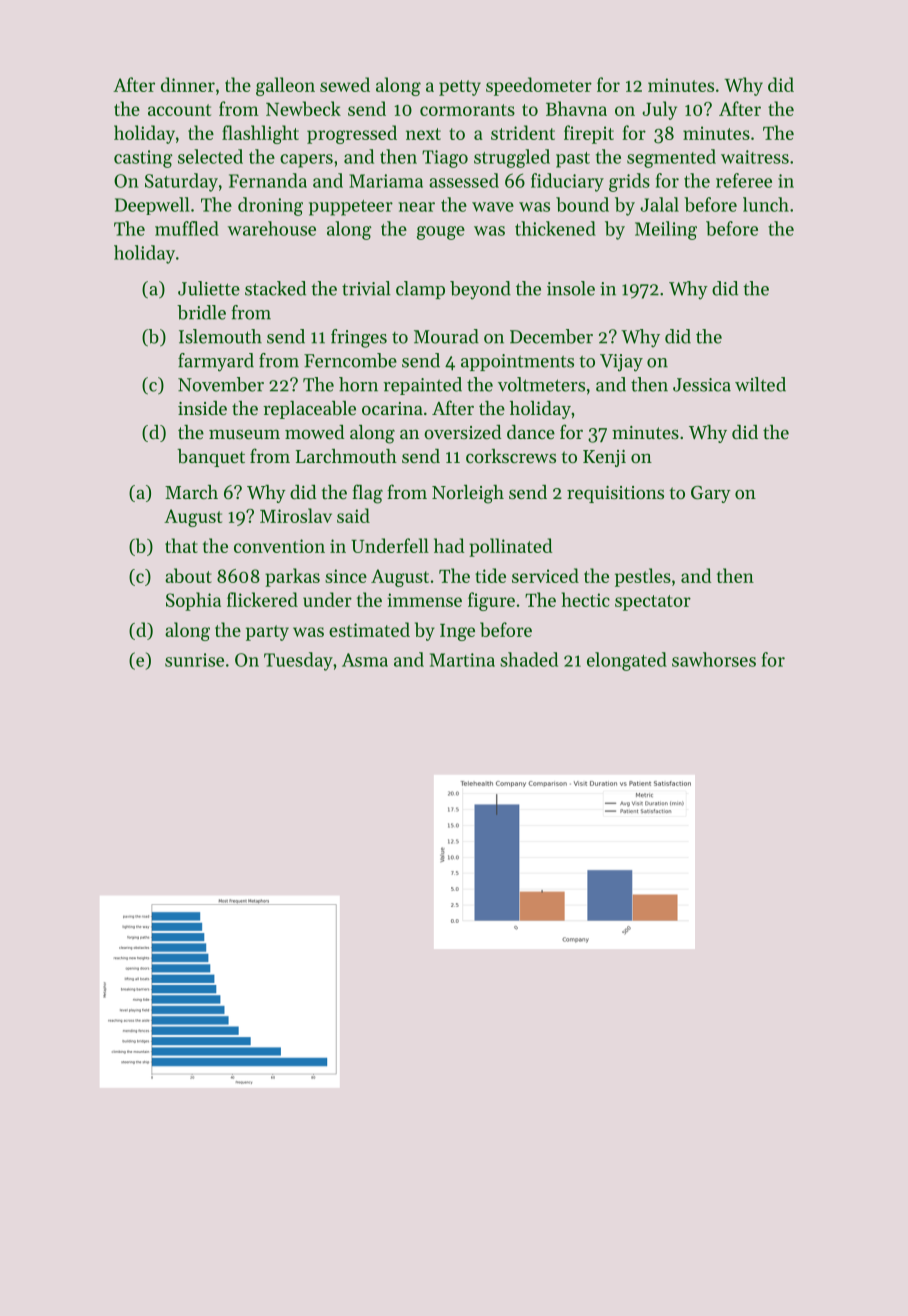 The height and width of the screenshot is (1316, 908). I want to click on Juliette, so click(209, 288).
